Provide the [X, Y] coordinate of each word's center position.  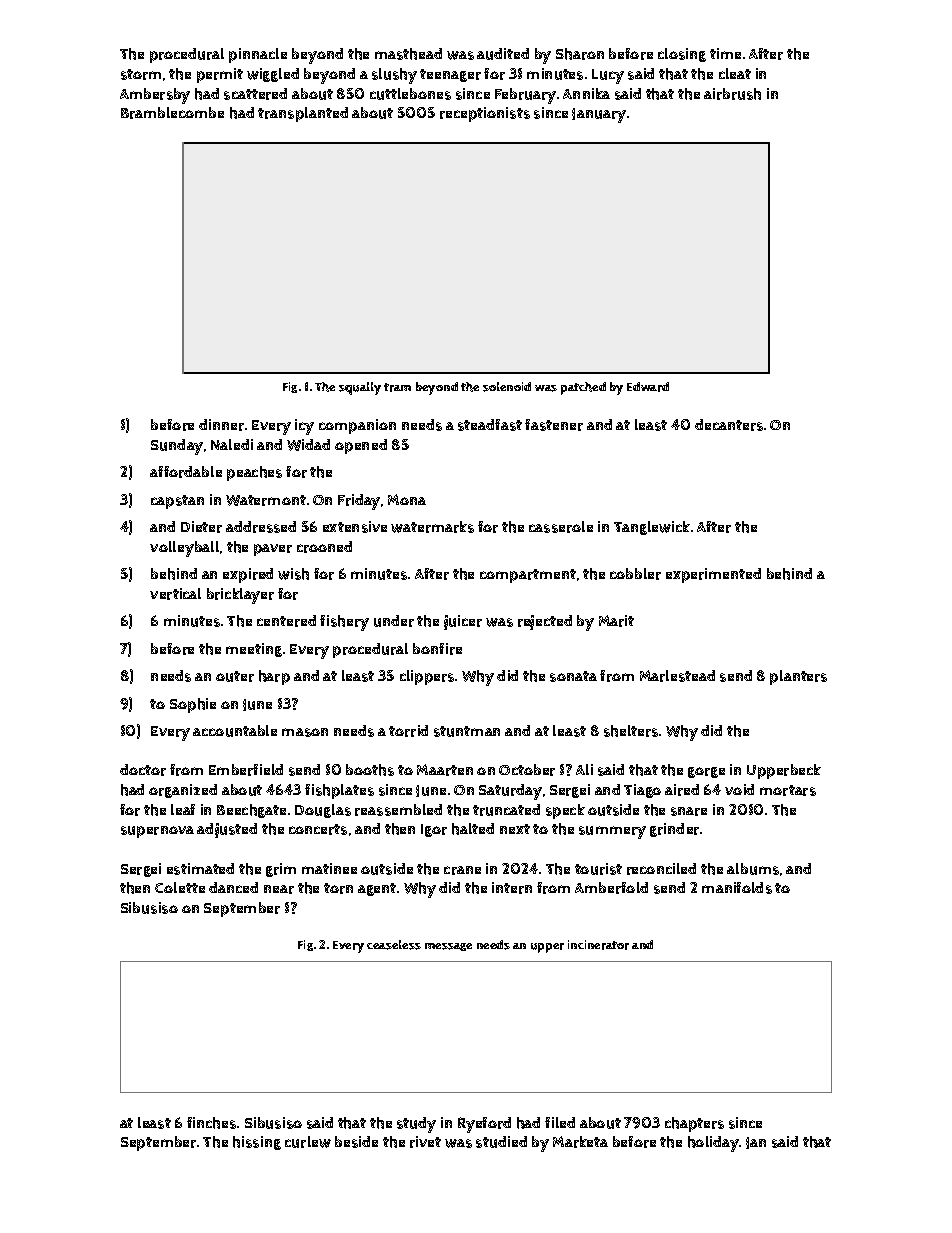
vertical [175, 594]
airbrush [732, 94]
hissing [257, 1143]
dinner [221, 425]
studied [501, 1142]
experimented [713, 575]
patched [583, 388]
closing [682, 55]
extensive [355, 527]
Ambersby [155, 96]
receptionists [485, 114]
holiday [713, 1144]
